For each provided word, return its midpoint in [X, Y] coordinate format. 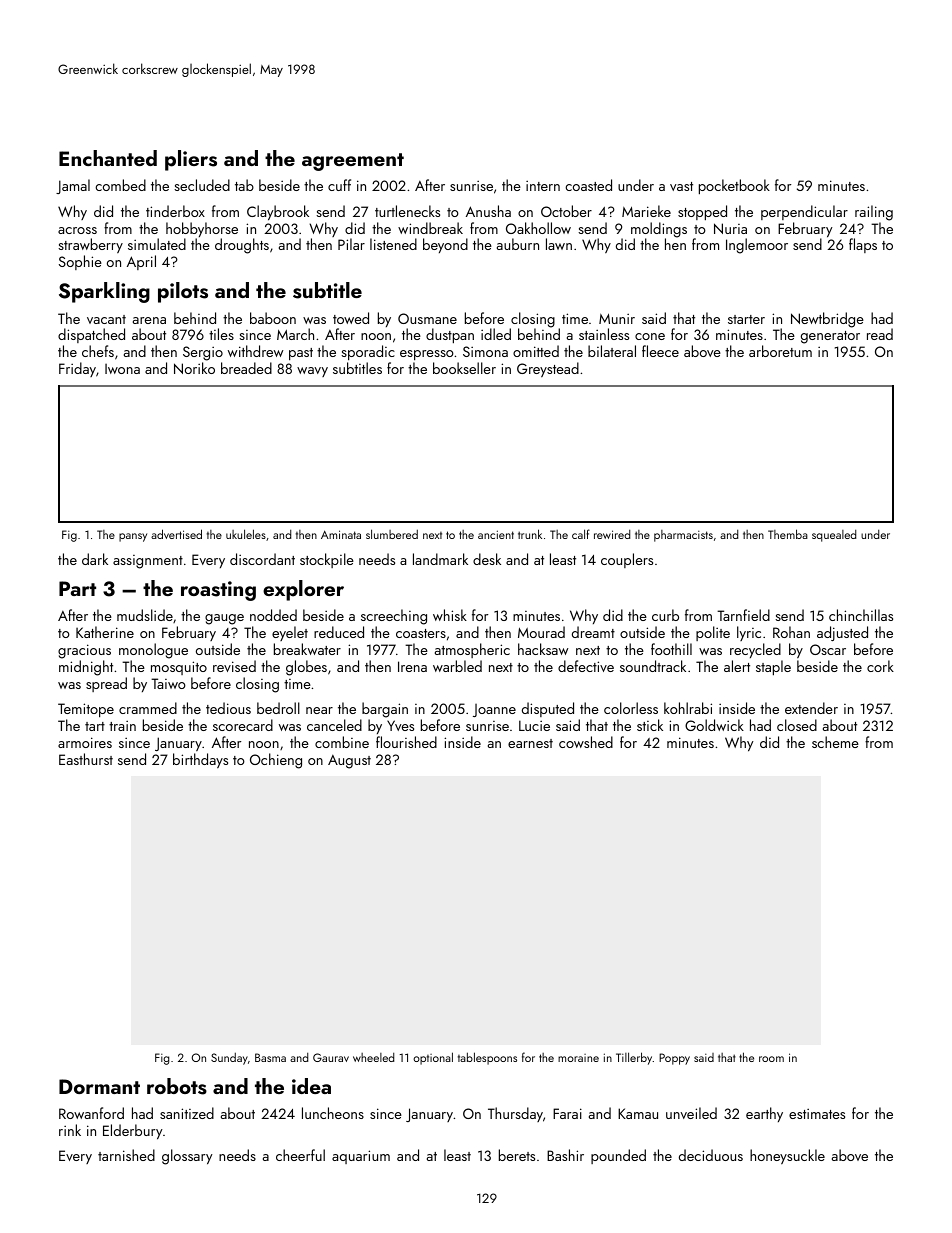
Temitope [86, 710]
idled [496, 334]
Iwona [122, 369]
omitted [536, 351]
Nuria [730, 228]
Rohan [791, 632]
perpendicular [804, 212]
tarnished [126, 1155]
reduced [339, 632]
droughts [242, 246]
